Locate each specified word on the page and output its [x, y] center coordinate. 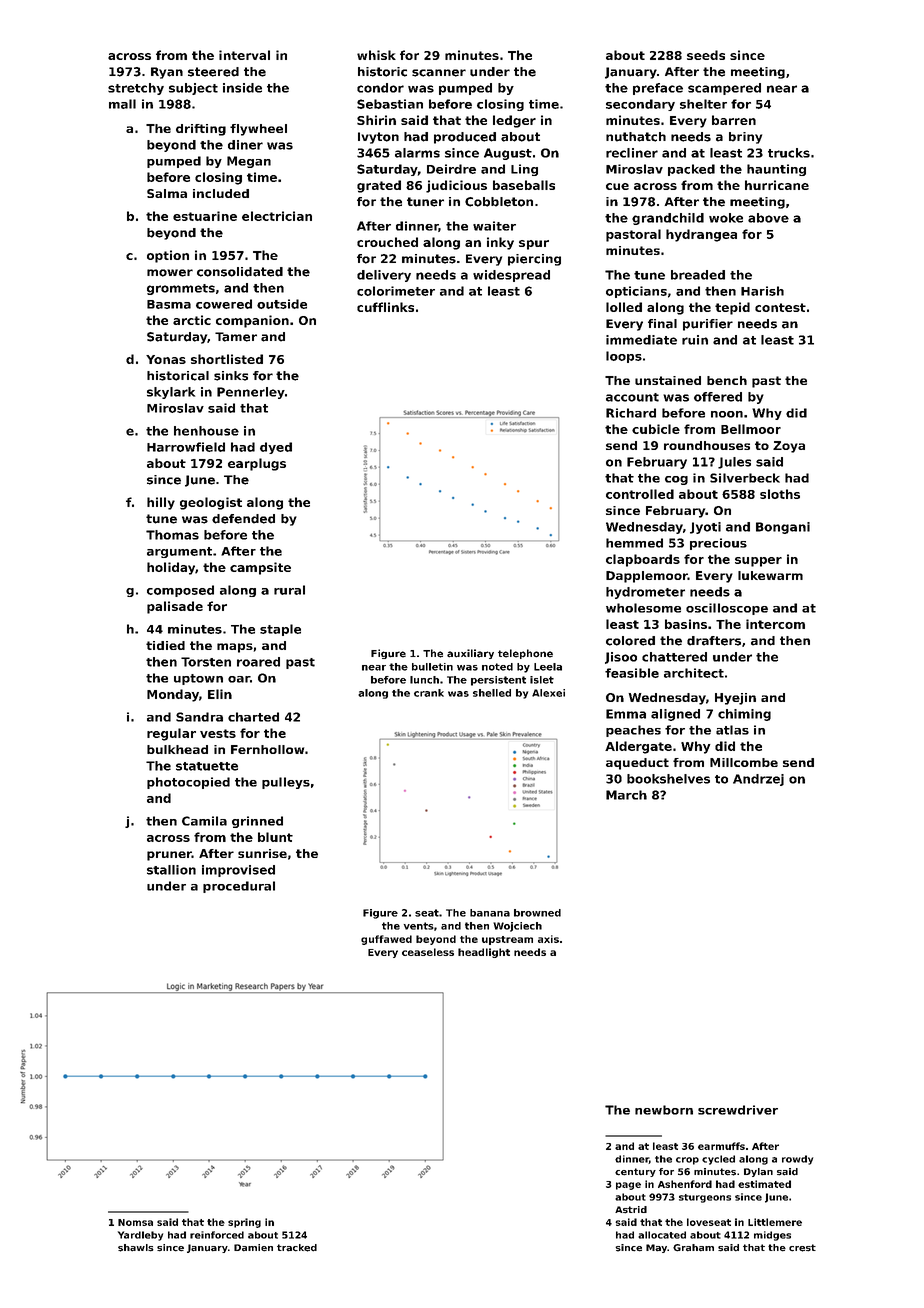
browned [537, 913]
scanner [439, 73]
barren [734, 120]
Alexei [548, 693]
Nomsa [135, 1222]
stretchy [136, 89]
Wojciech [517, 927]
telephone [525, 654]
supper [758, 562]
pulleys [286, 783]
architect [694, 673]
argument [179, 552]
